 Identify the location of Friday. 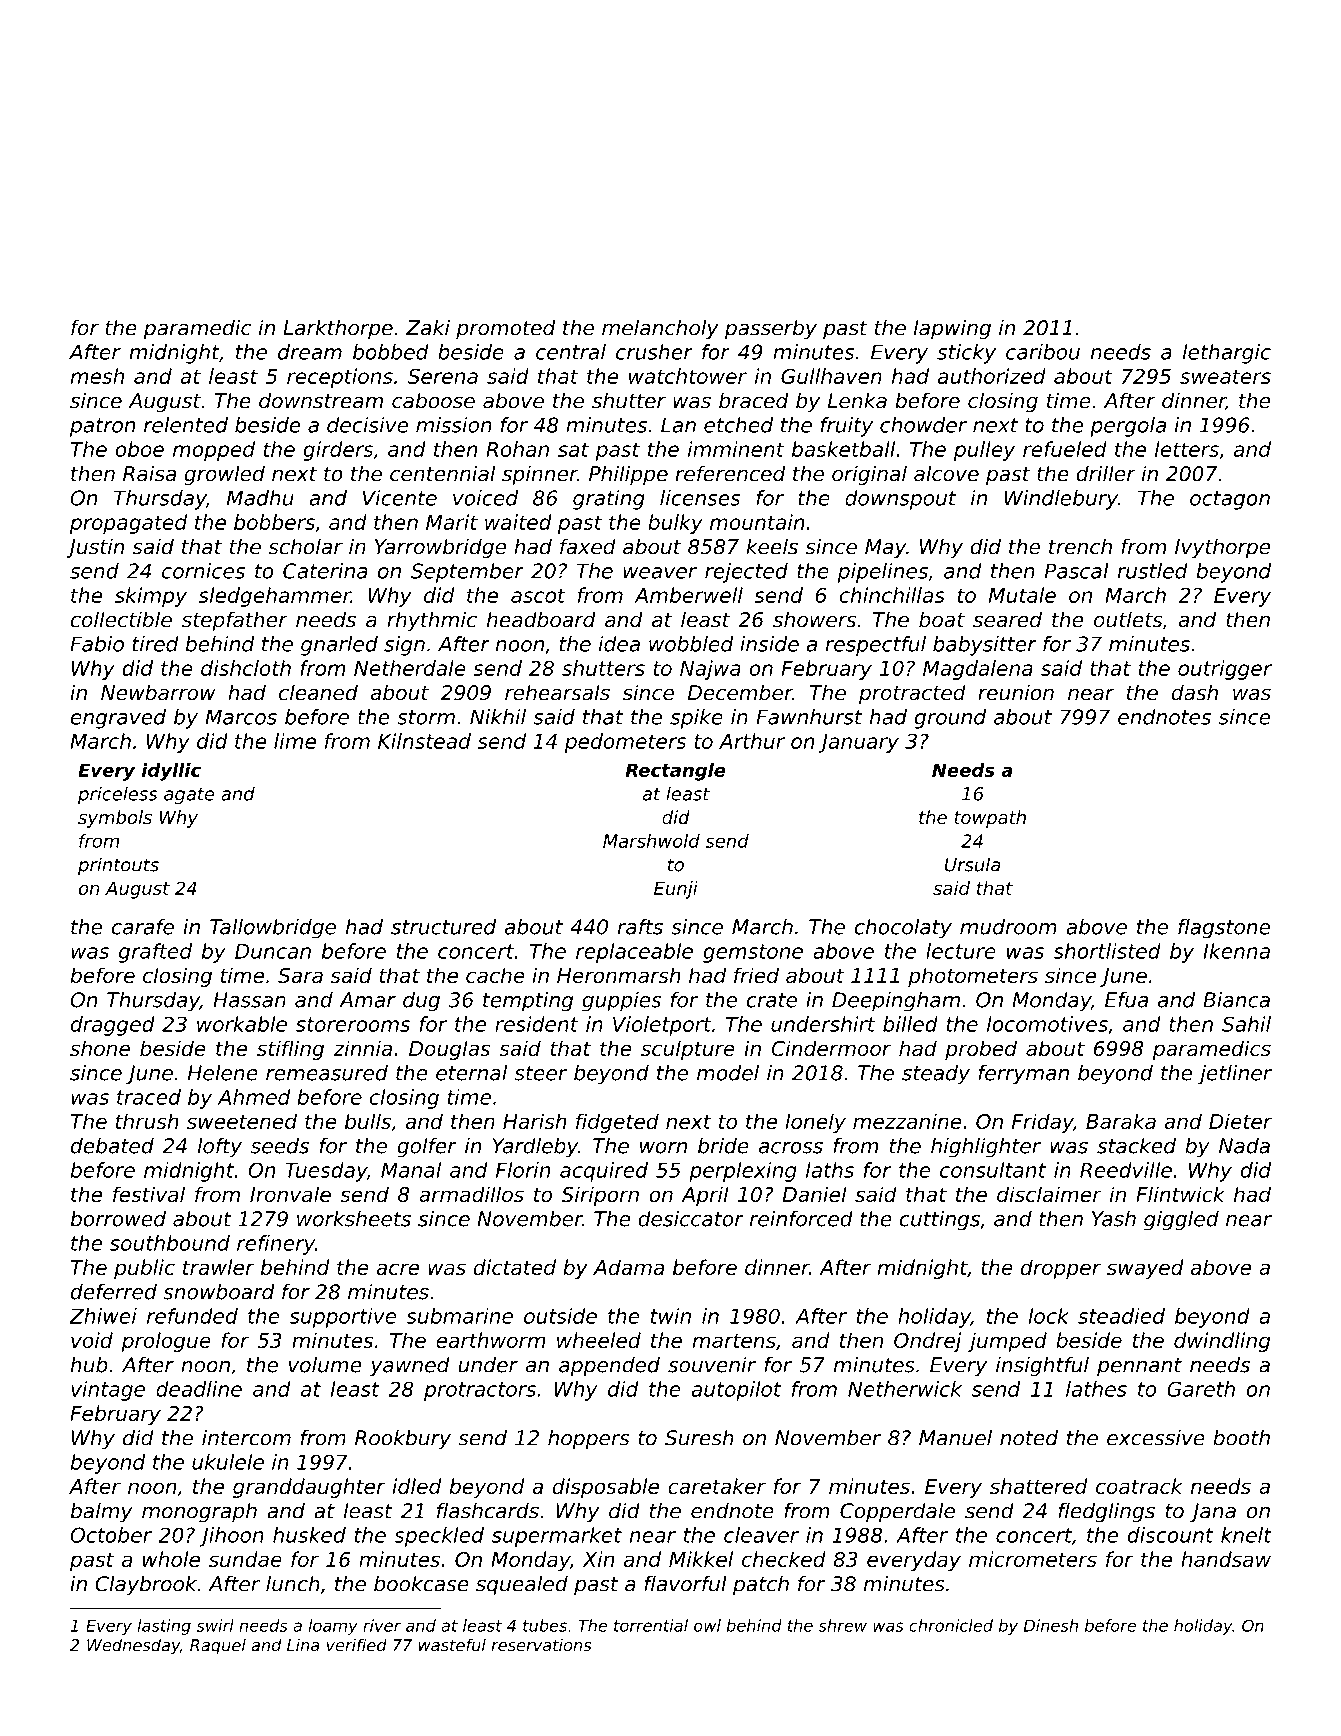
(1042, 1123).
